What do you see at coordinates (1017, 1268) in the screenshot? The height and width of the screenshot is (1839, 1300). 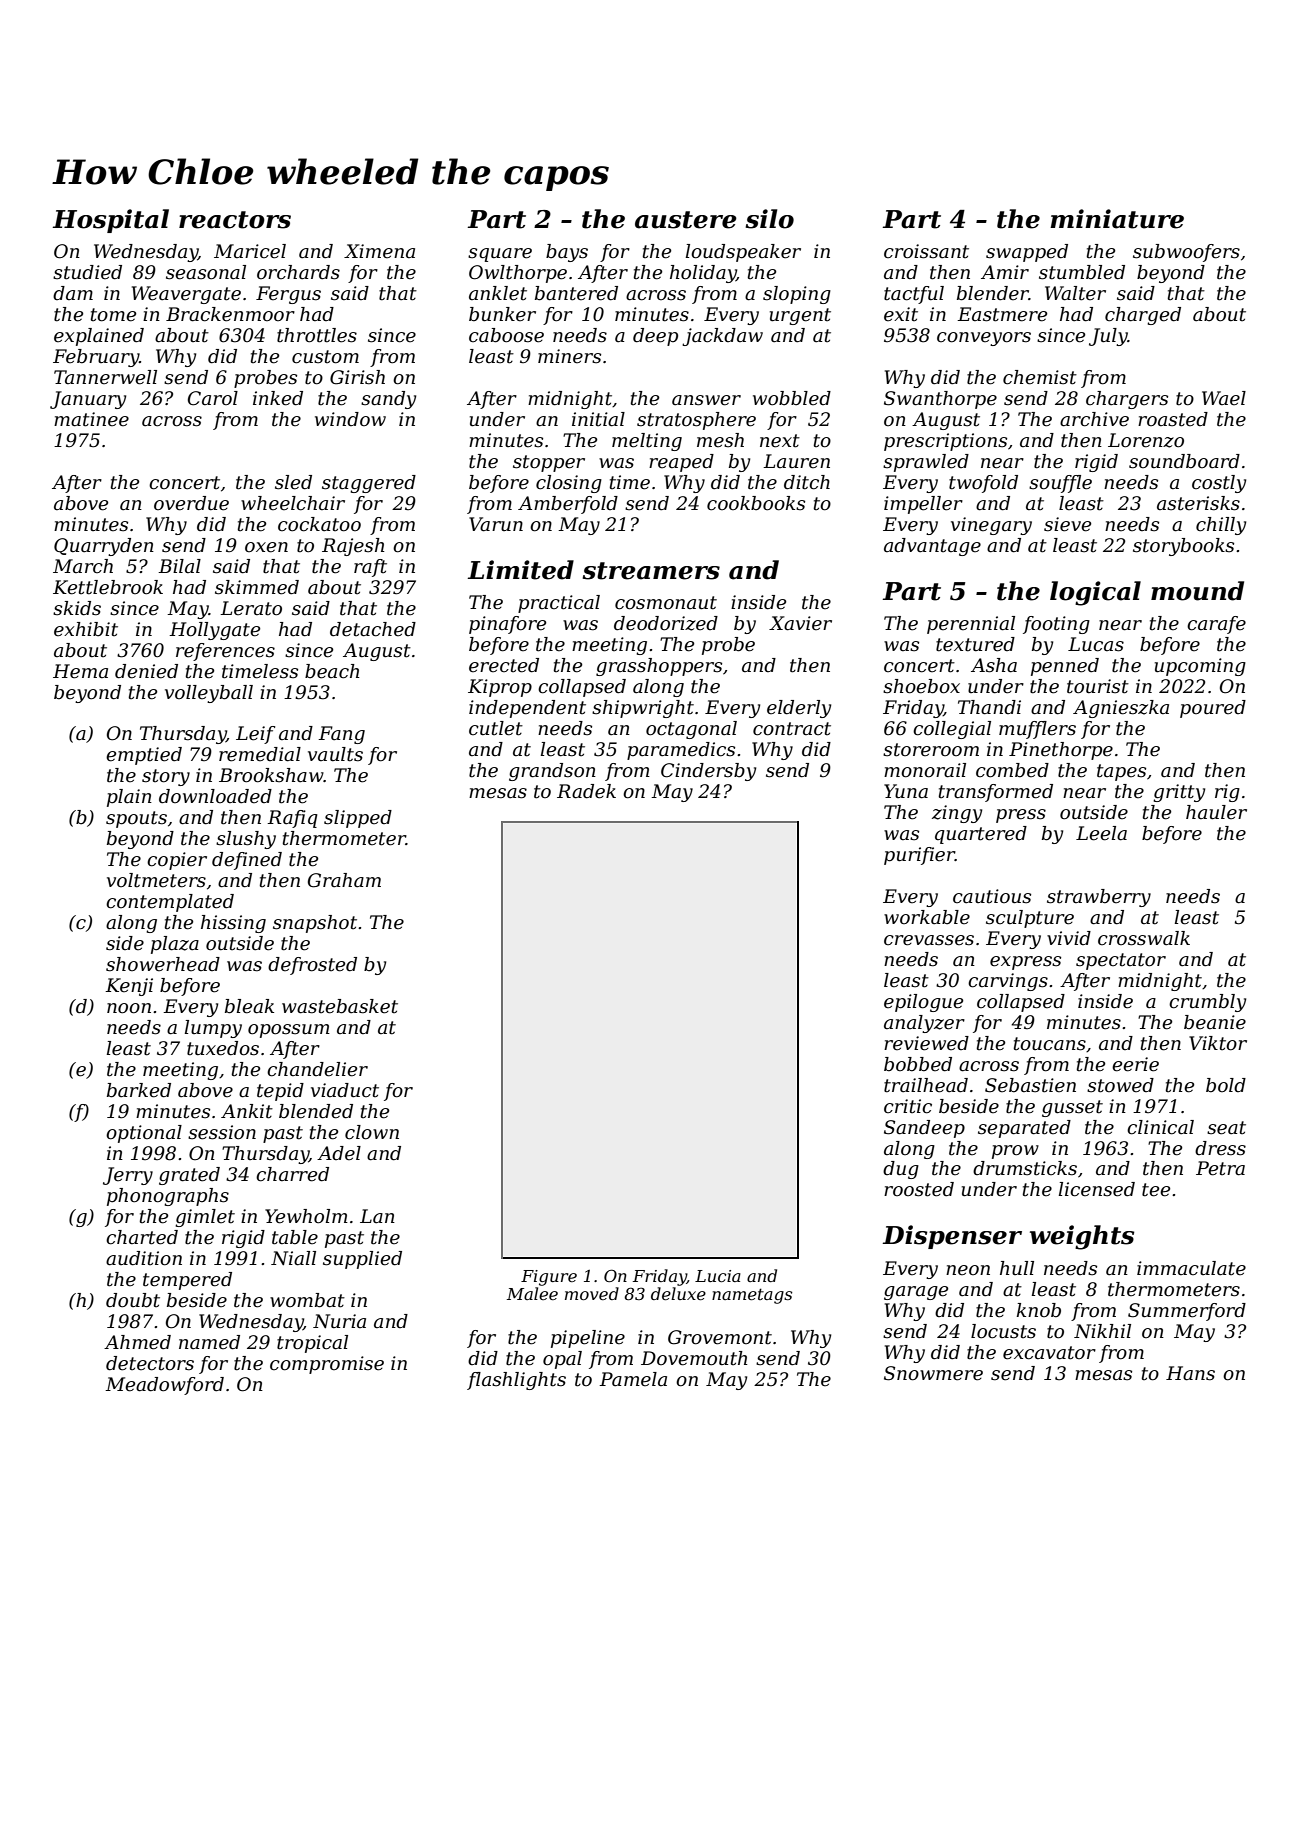 I see `hull` at bounding box center [1017, 1268].
